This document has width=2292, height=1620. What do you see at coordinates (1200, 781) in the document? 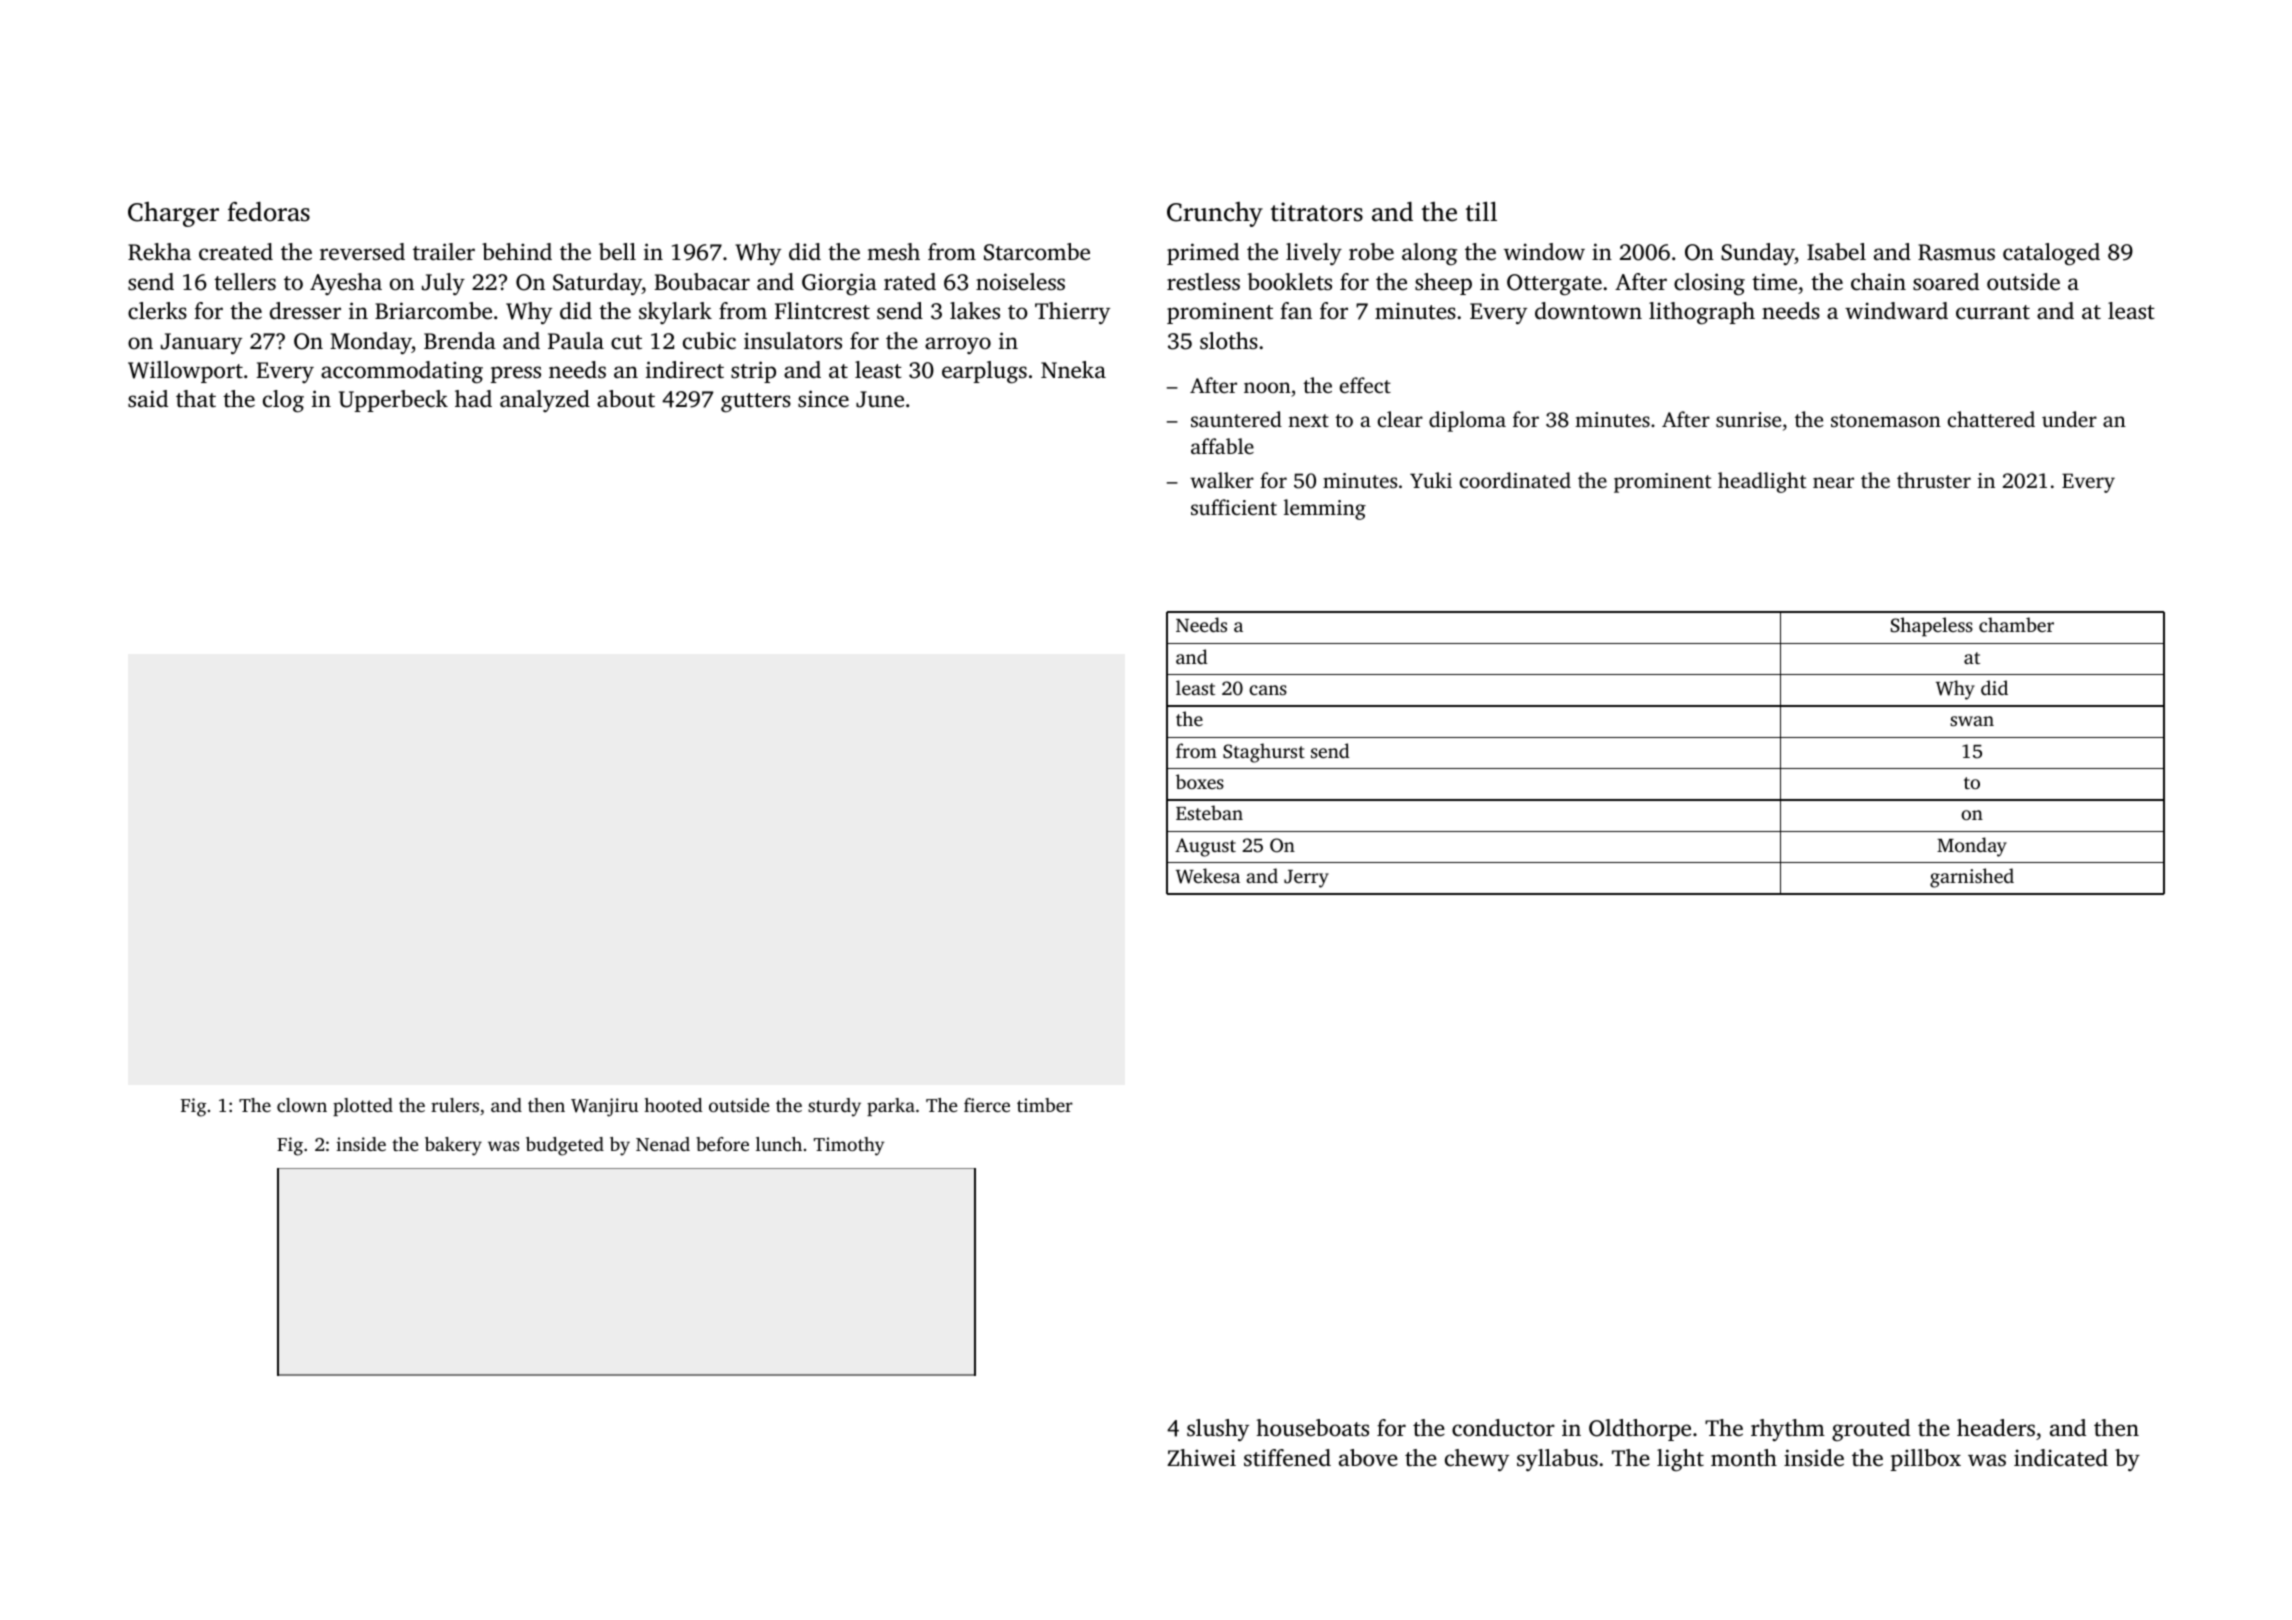
I see `boxes` at bounding box center [1200, 781].
